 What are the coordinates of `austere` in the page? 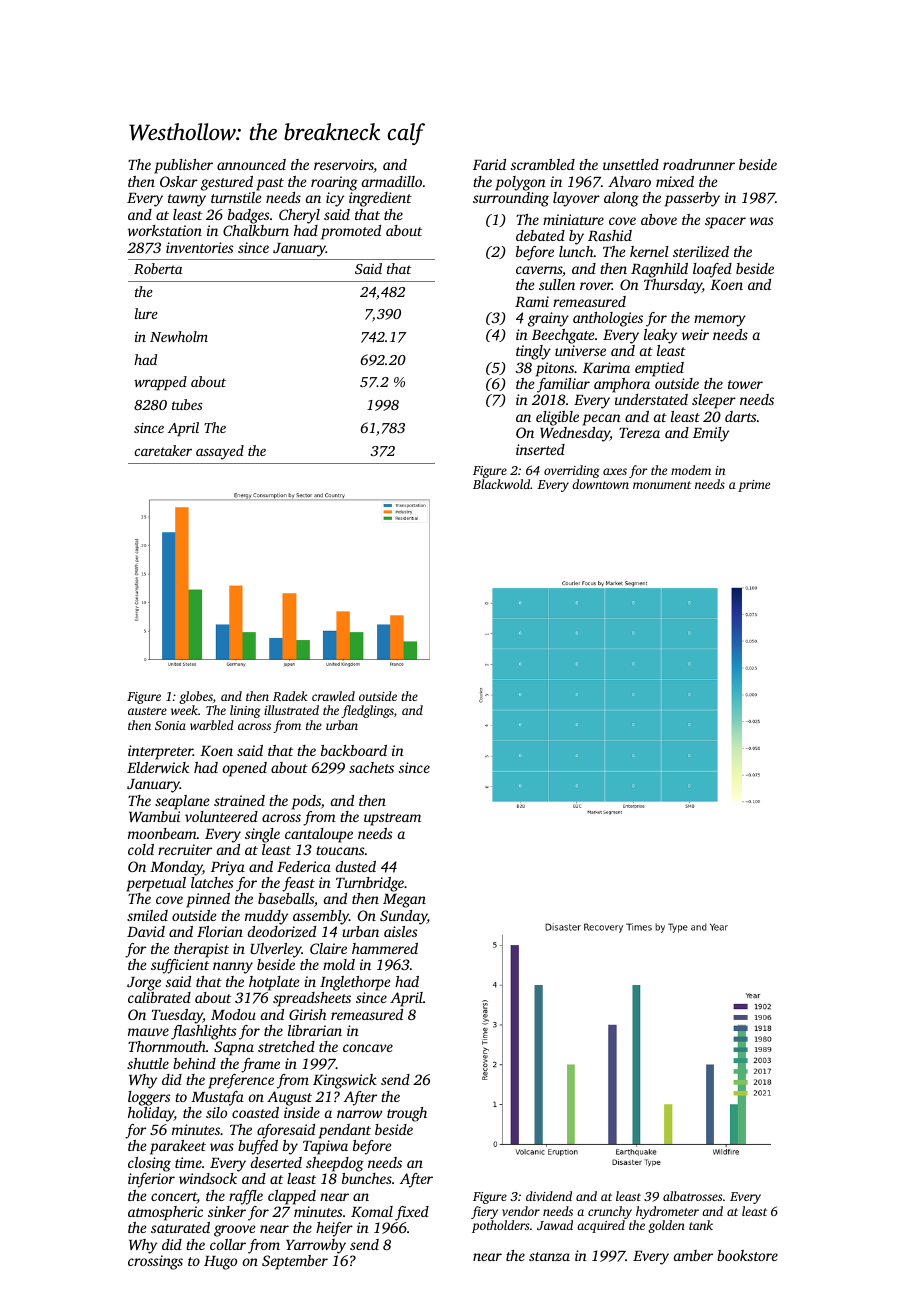 It's located at (147, 711).
